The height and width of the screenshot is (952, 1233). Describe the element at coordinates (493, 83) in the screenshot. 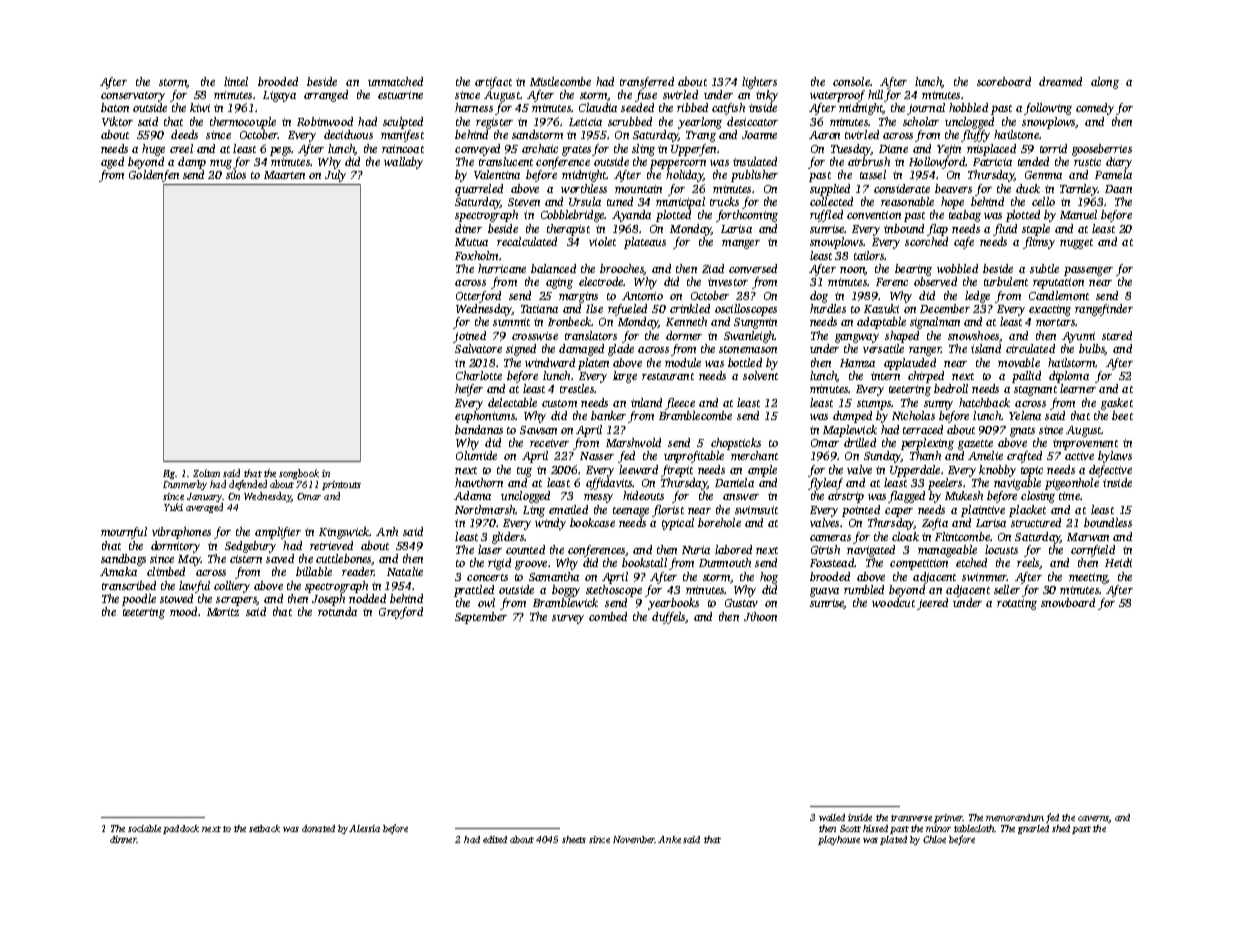

I see `artifact` at that location.
